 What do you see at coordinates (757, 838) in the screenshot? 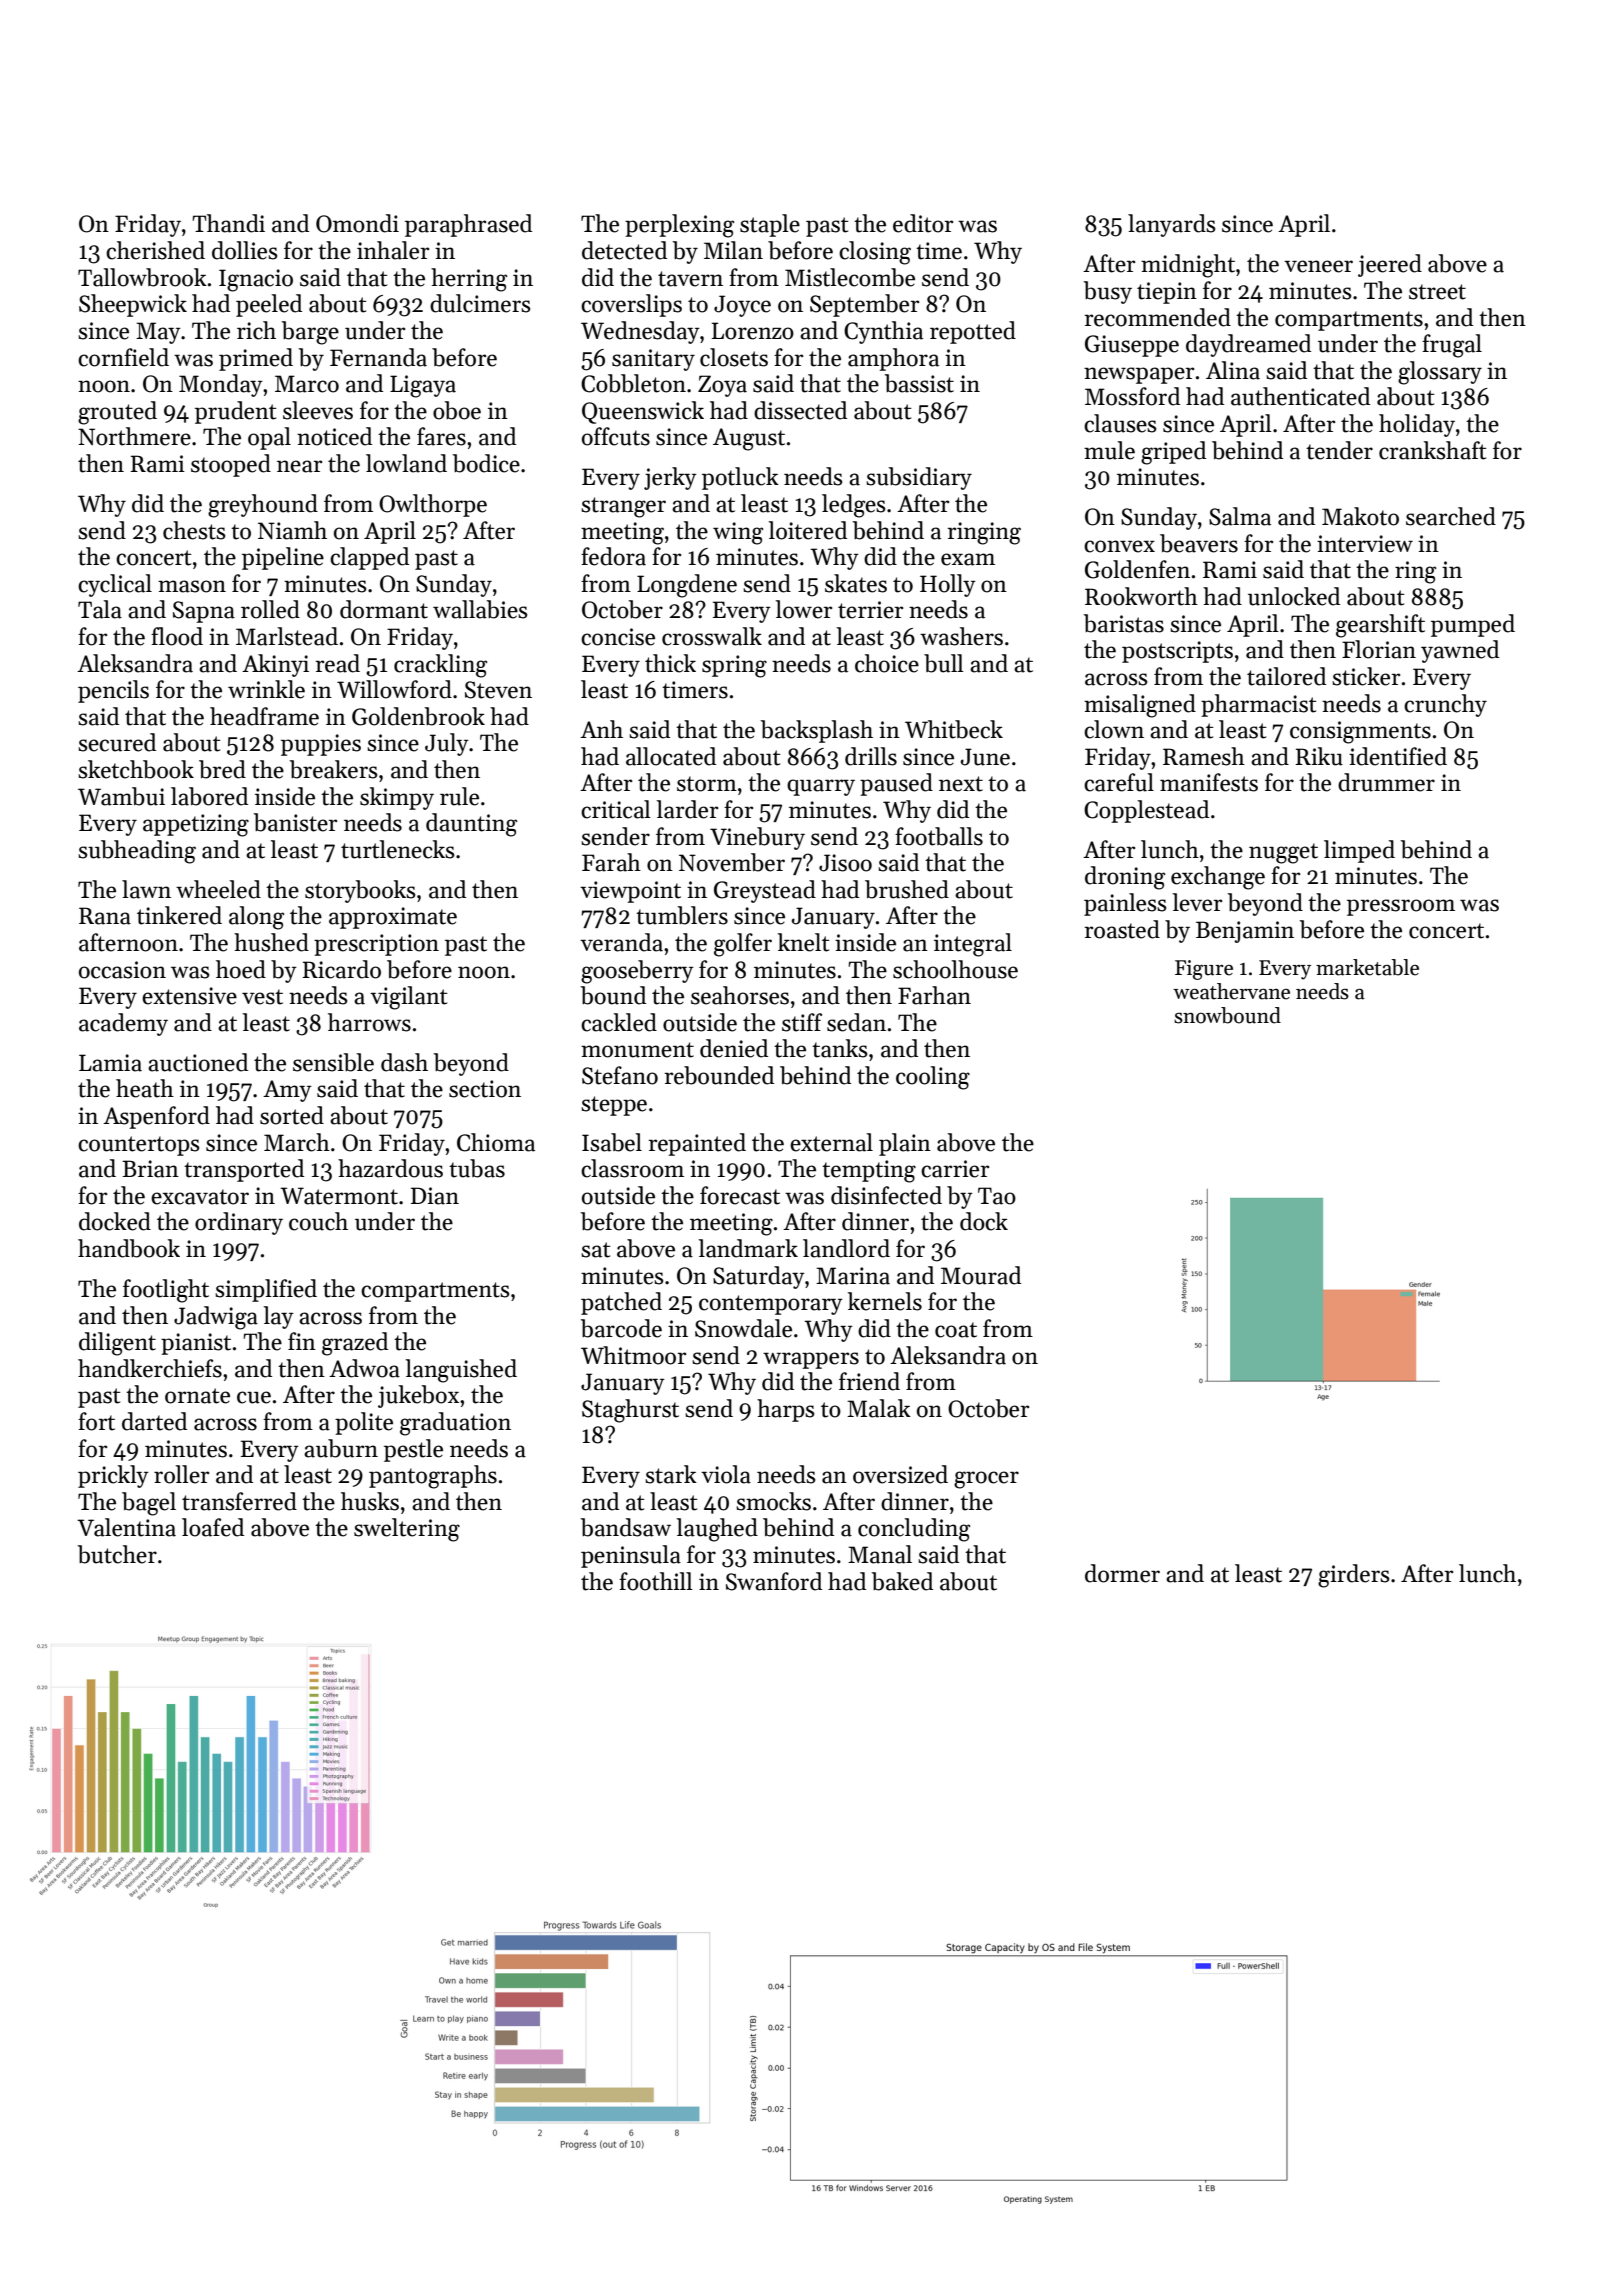
I see `Vinebury` at bounding box center [757, 838].
